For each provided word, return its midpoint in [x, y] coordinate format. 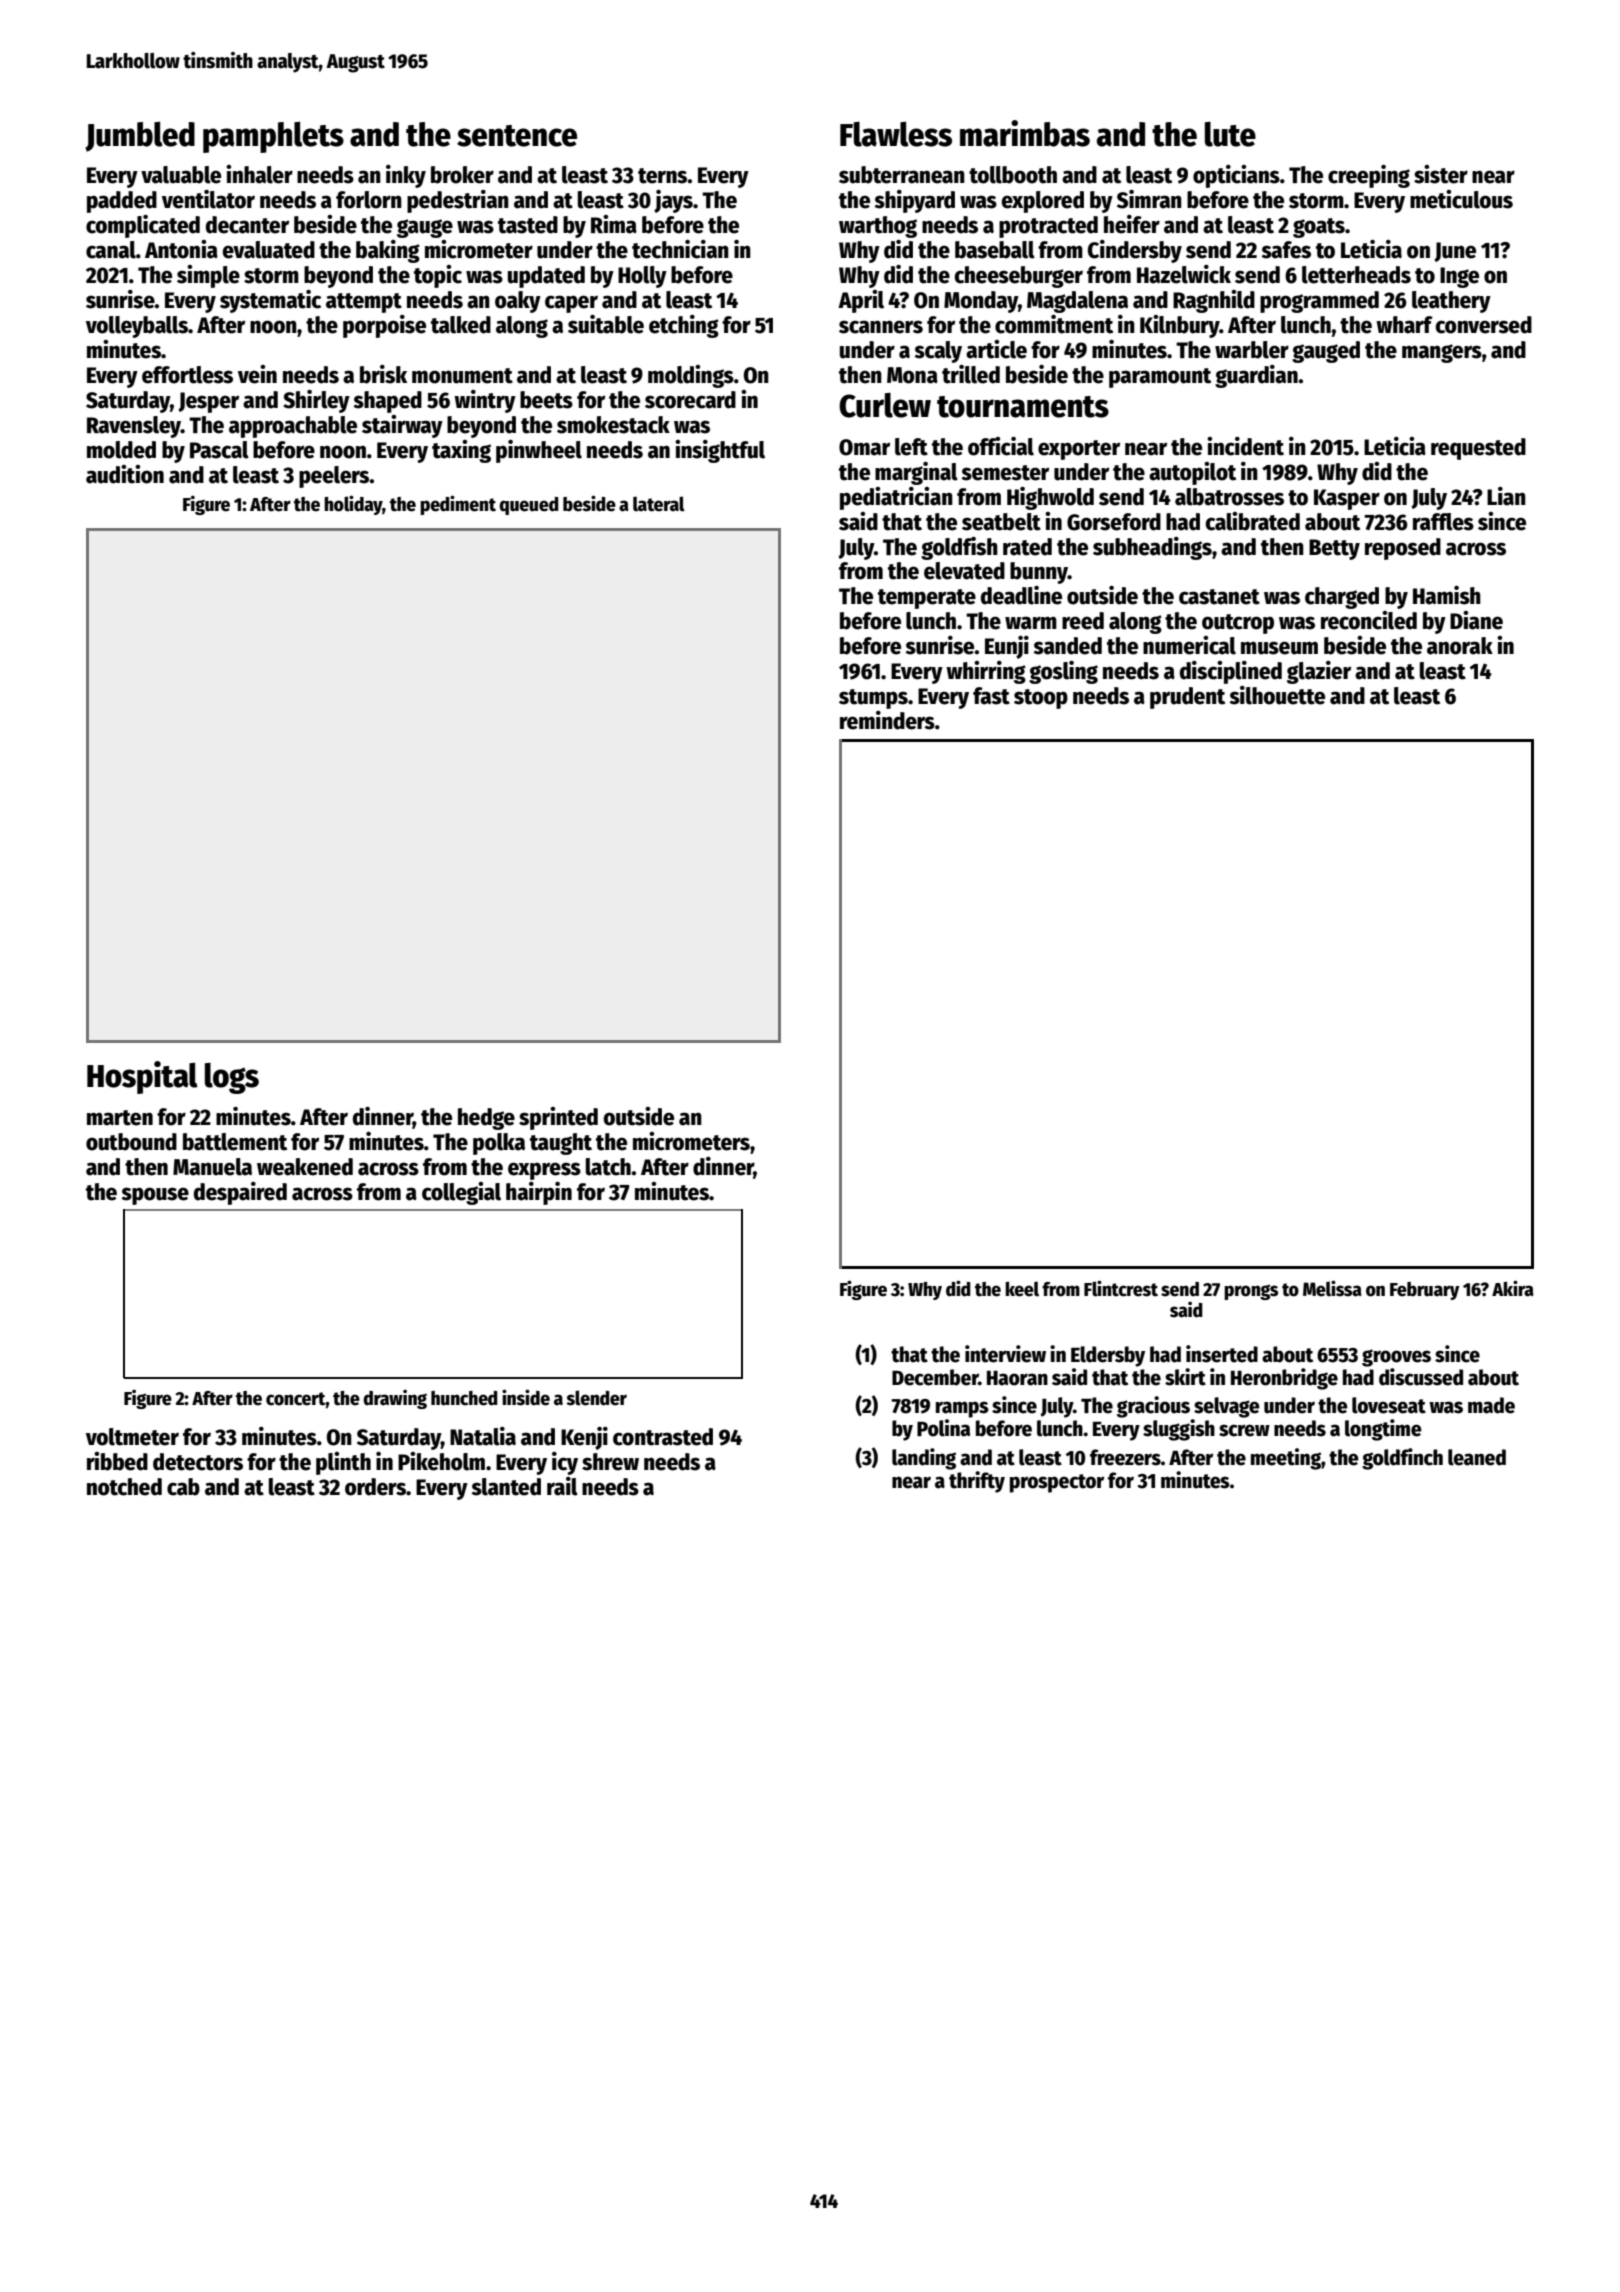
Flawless [896, 134]
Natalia [483, 1436]
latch [608, 1167]
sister [1441, 174]
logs [232, 1078]
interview [1005, 1354]
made [1491, 1405]
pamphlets [273, 137]
